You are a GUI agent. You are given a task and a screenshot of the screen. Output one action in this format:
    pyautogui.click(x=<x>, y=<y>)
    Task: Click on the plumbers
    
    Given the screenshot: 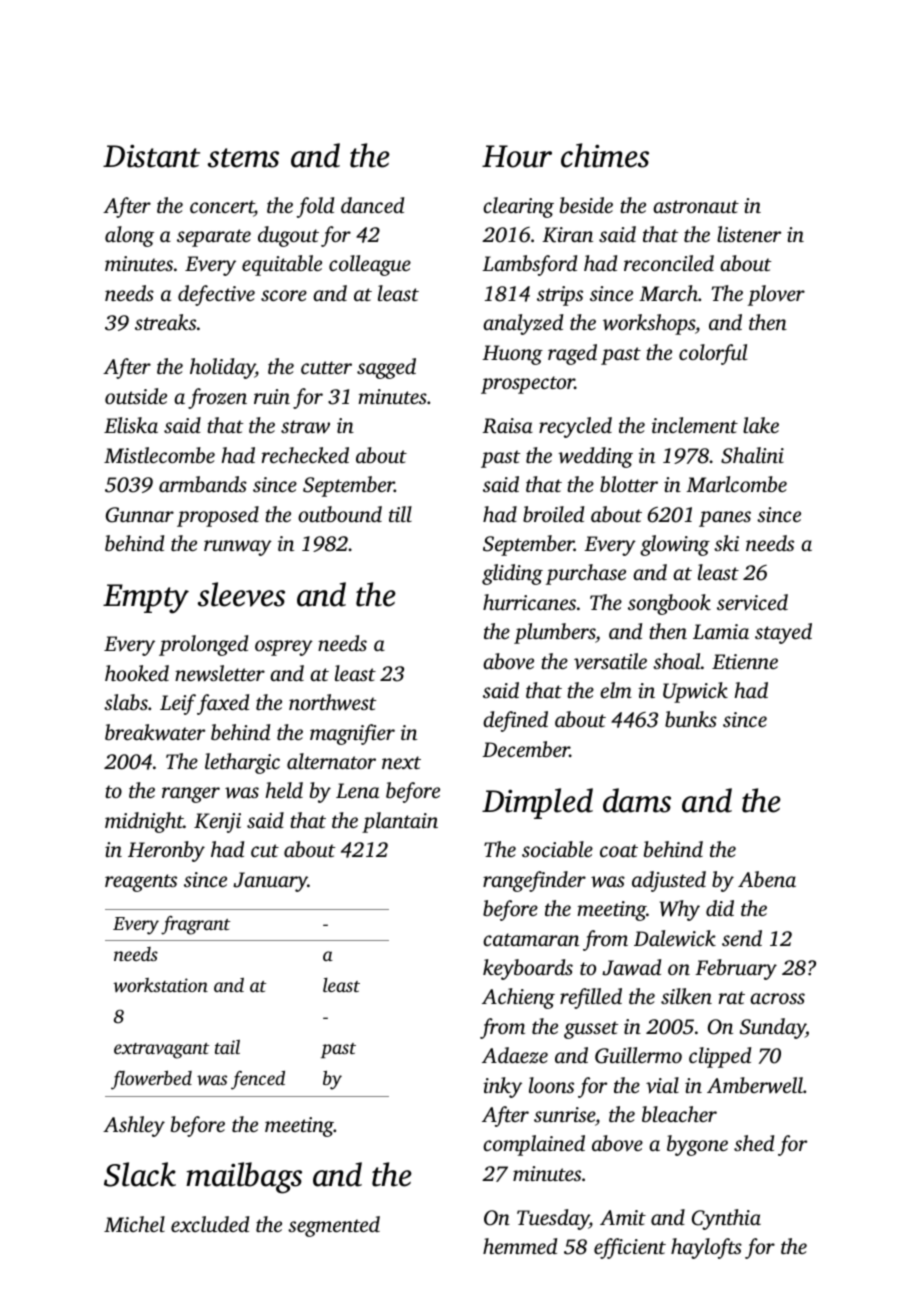 What is the action you would take?
    pyautogui.click(x=555, y=633)
